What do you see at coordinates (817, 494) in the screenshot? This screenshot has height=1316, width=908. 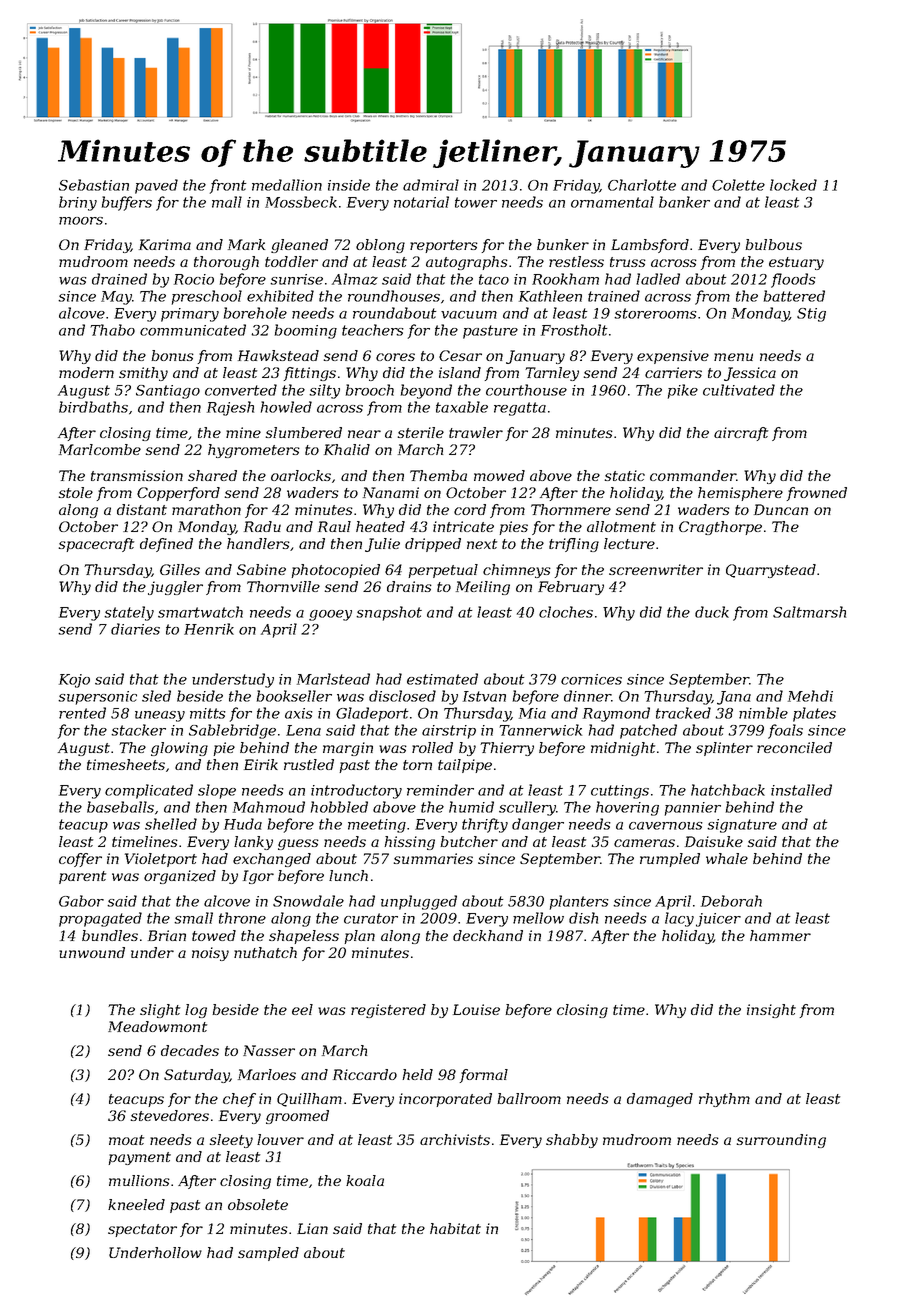 I see `frowned` at bounding box center [817, 494].
